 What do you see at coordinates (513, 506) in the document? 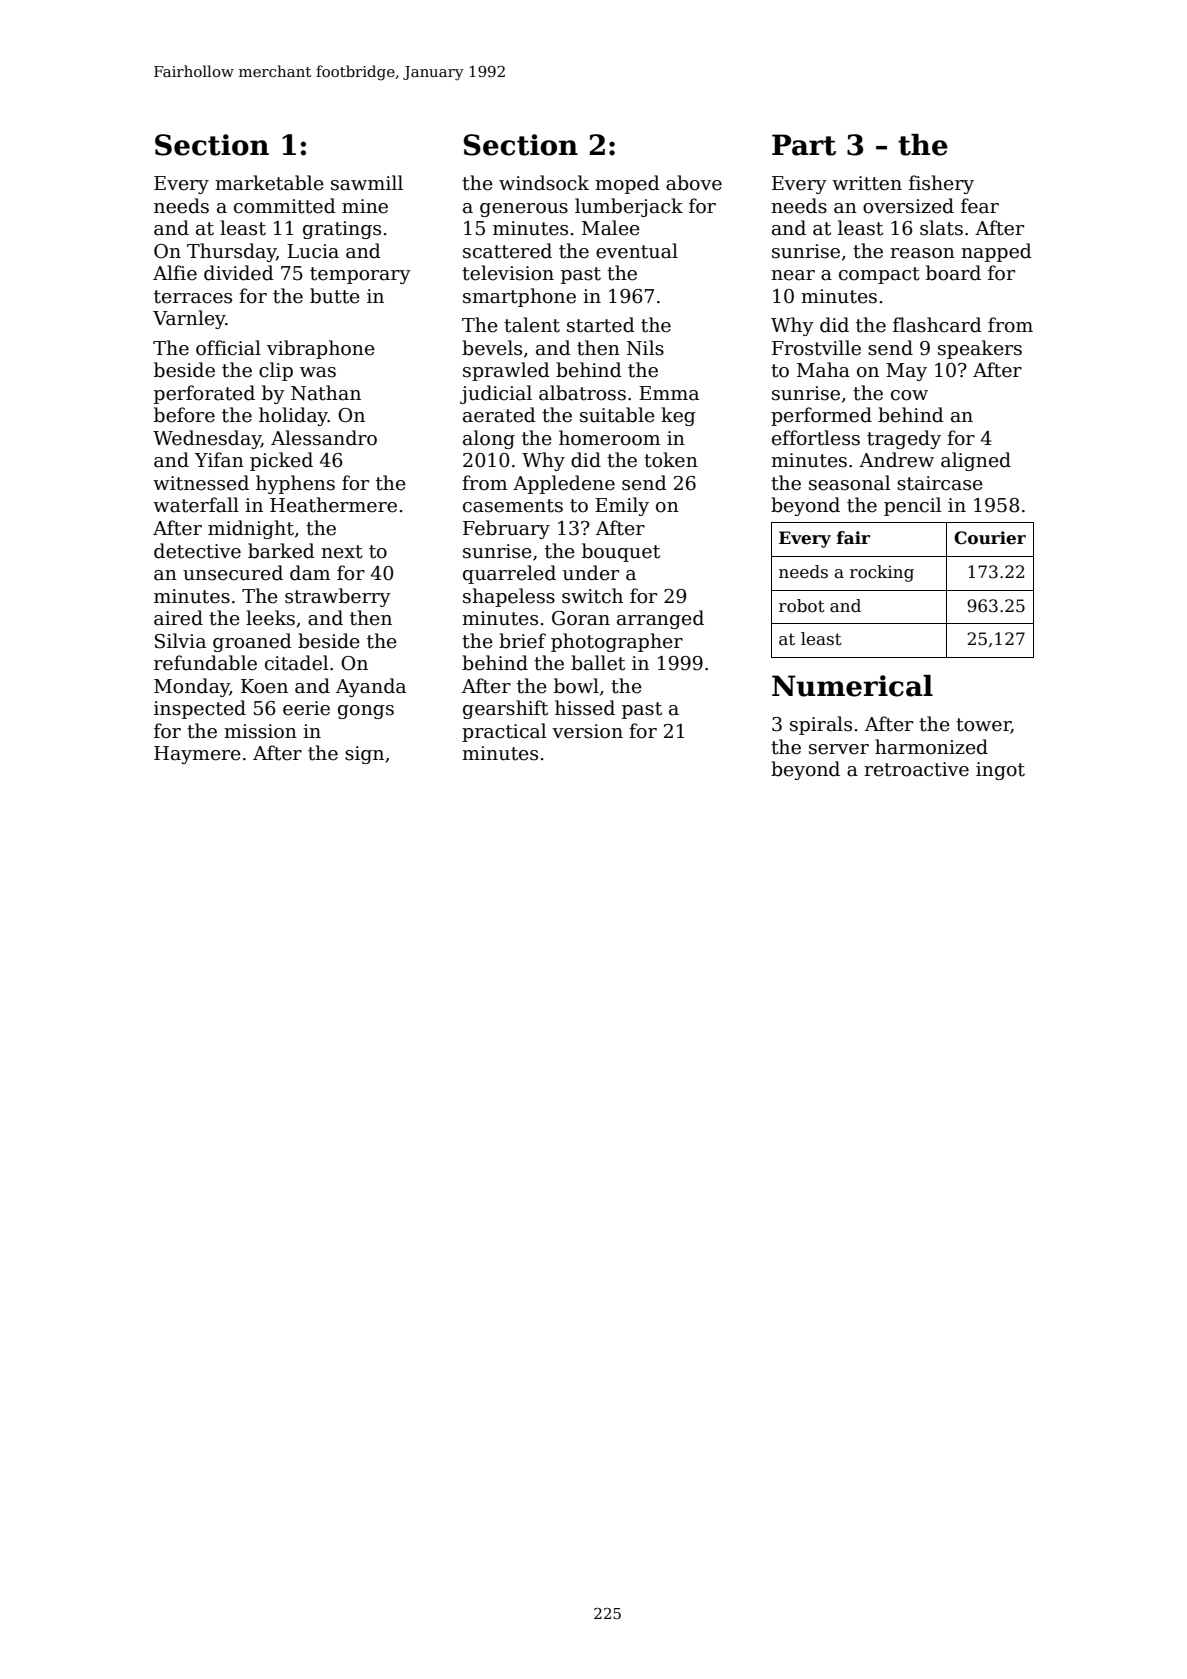
I see `casements` at bounding box center [513, 506].
